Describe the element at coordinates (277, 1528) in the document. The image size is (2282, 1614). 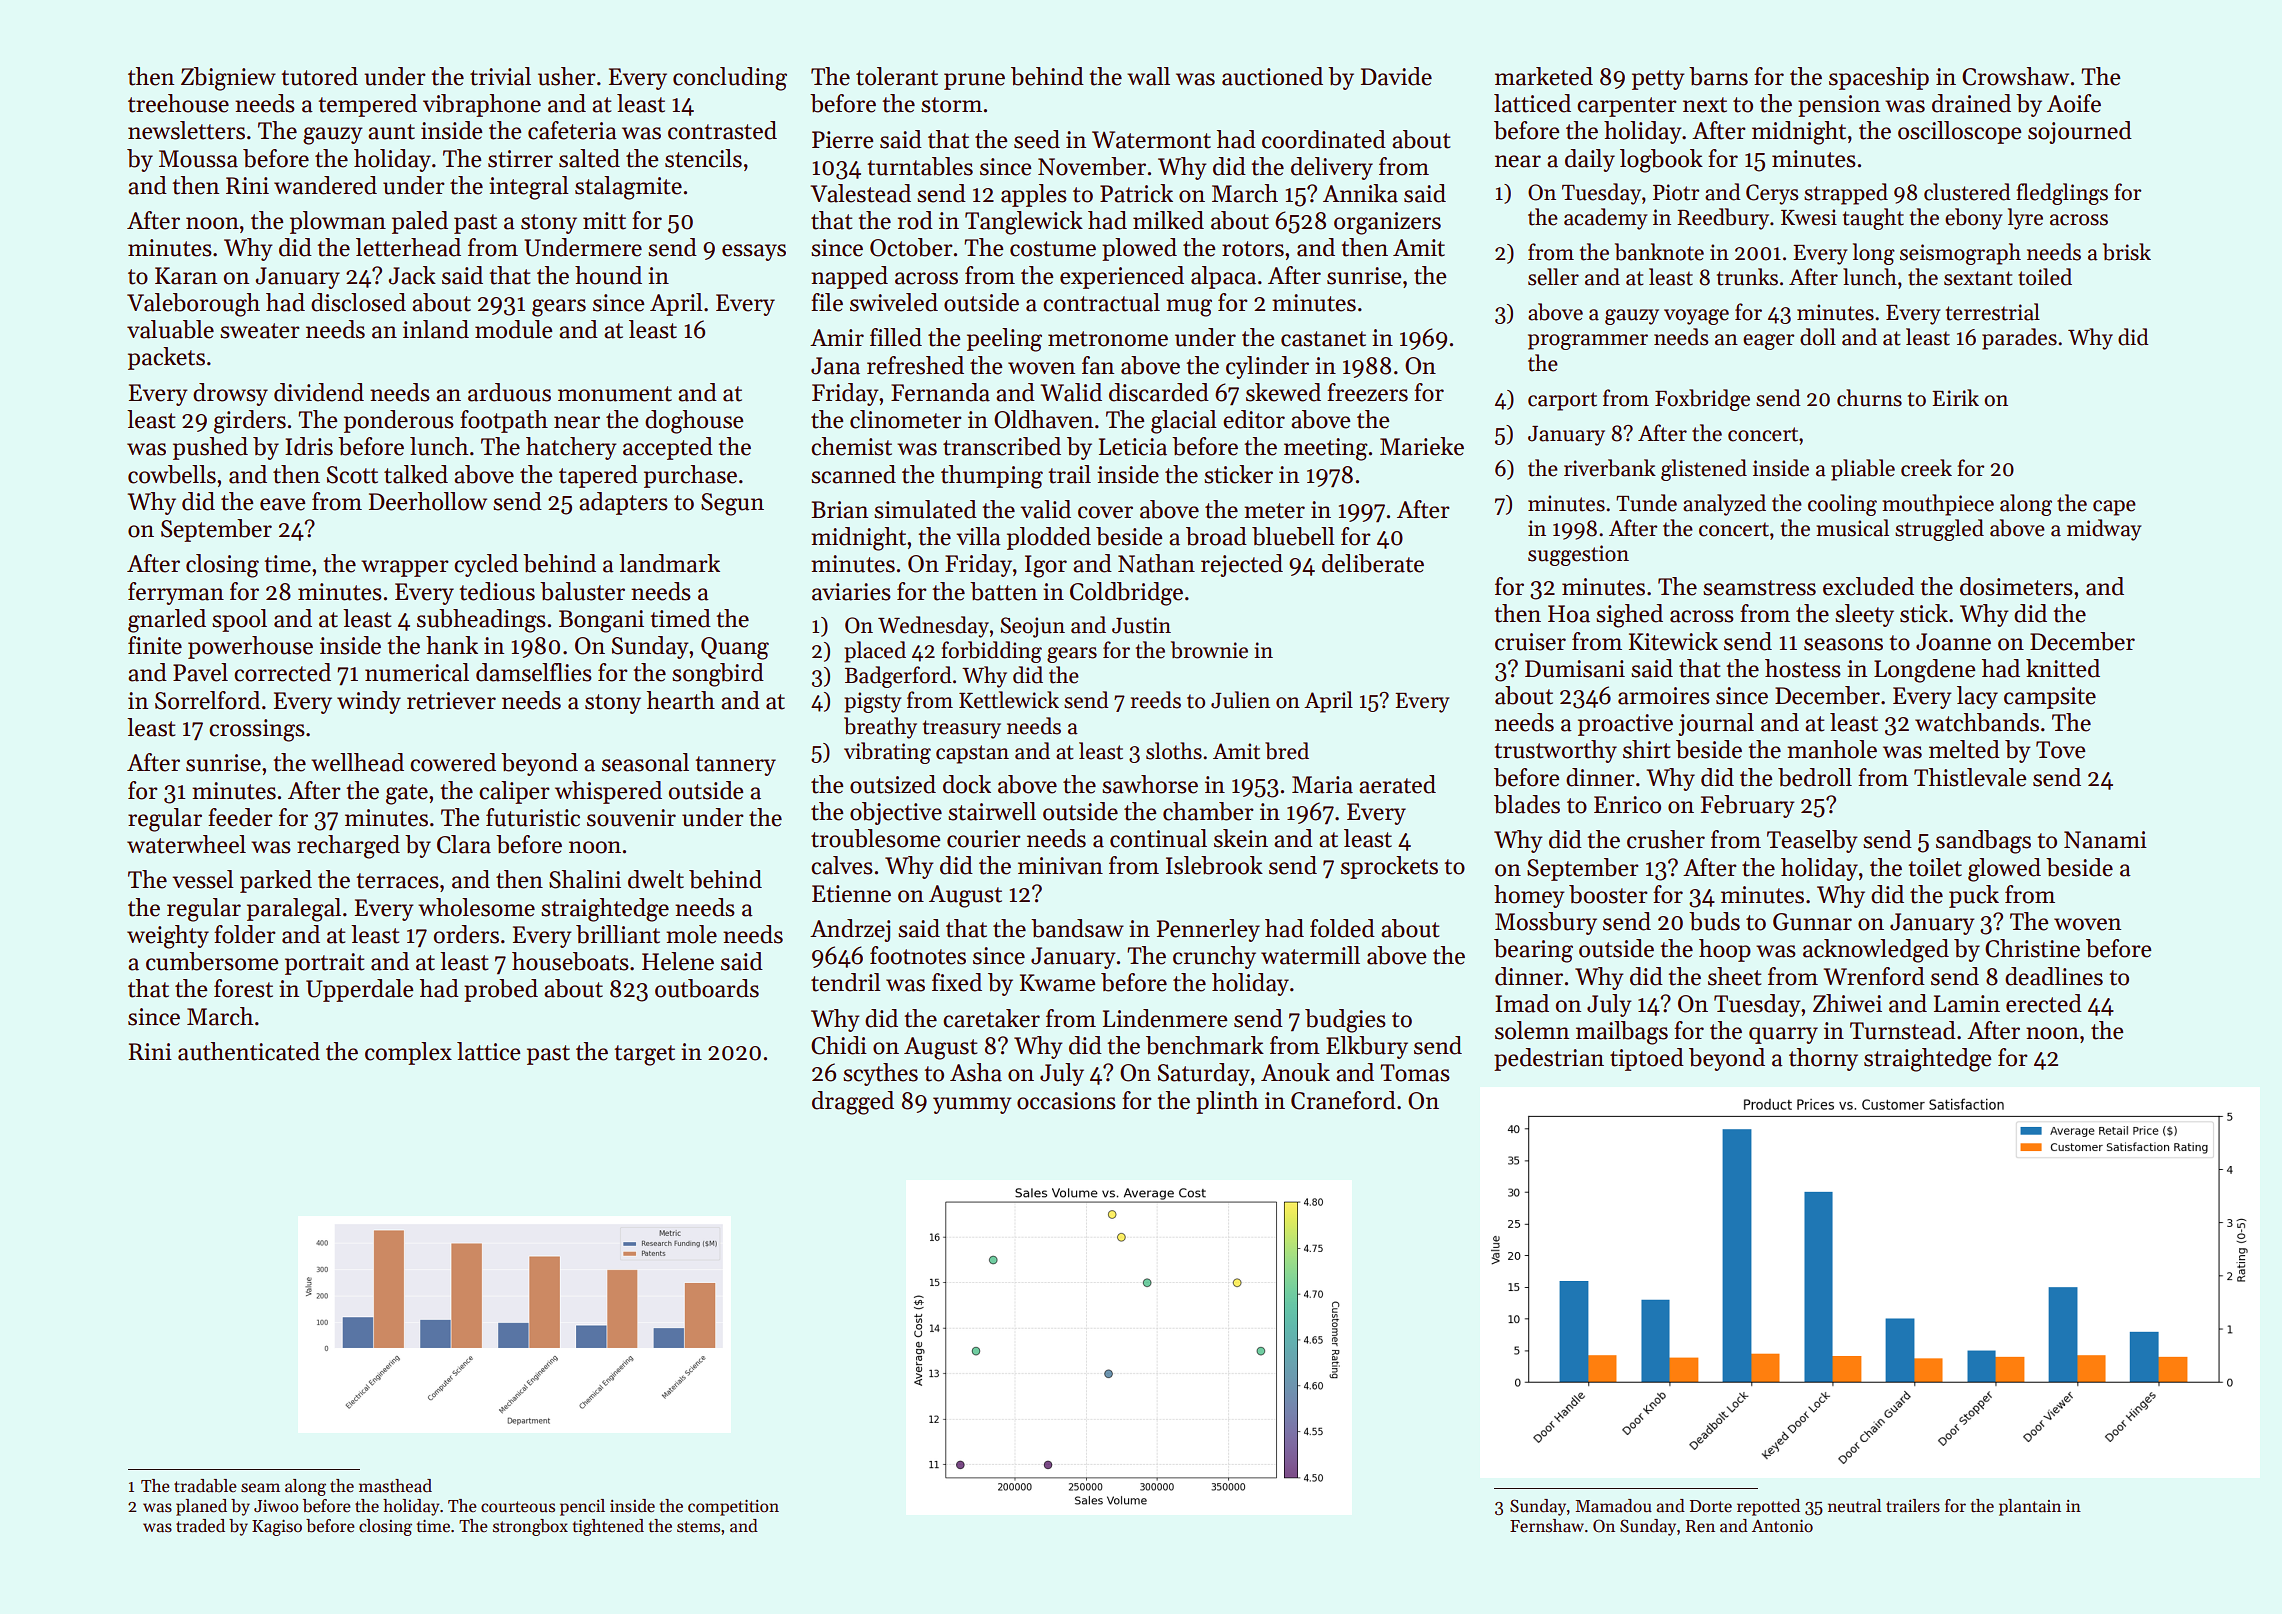
I see `Kagiso` at that location.
